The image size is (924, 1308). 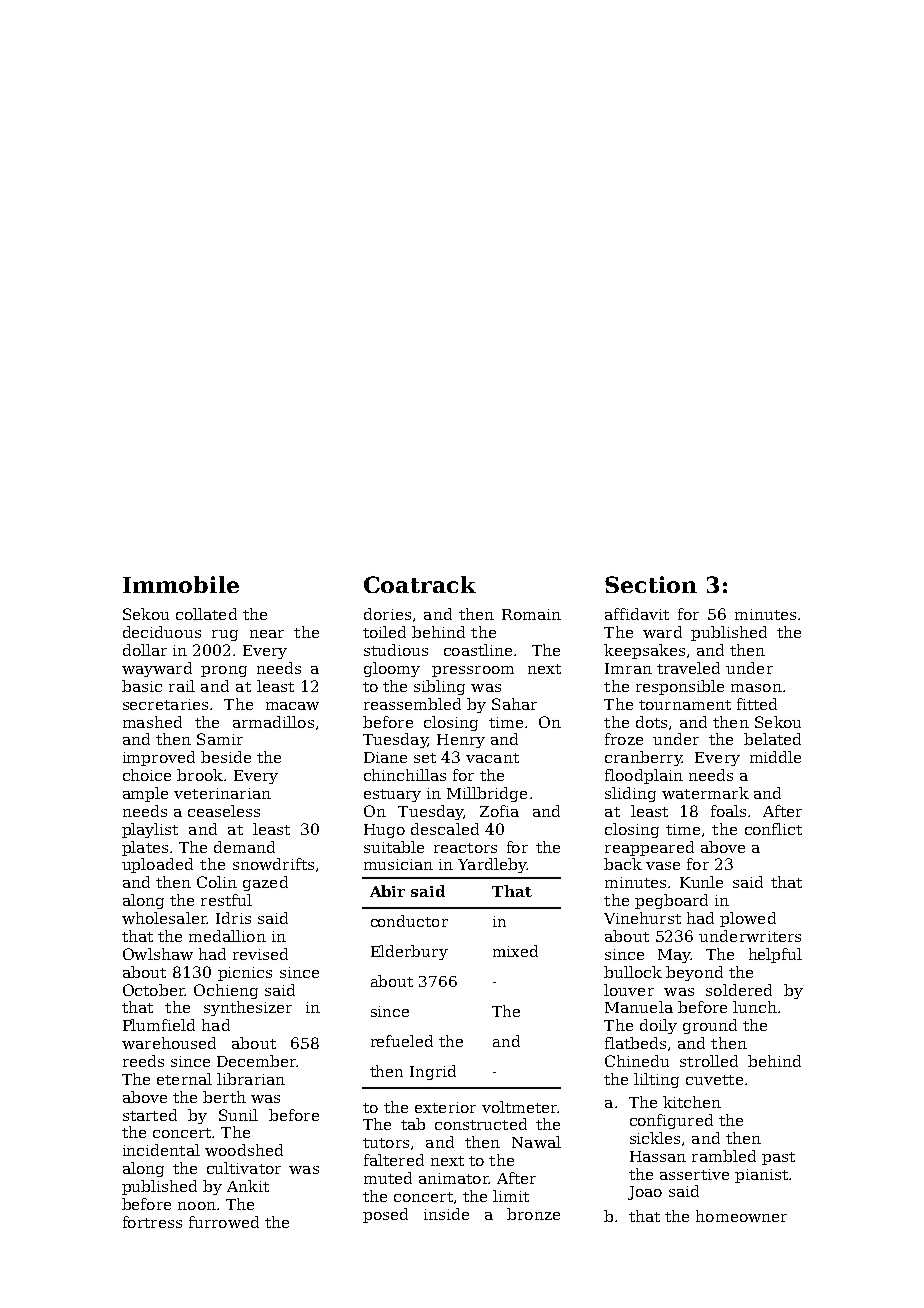 What do you see at coordinates (222, 793) in the document?
I see `veterinarian` at bounding box center [222, 793].
